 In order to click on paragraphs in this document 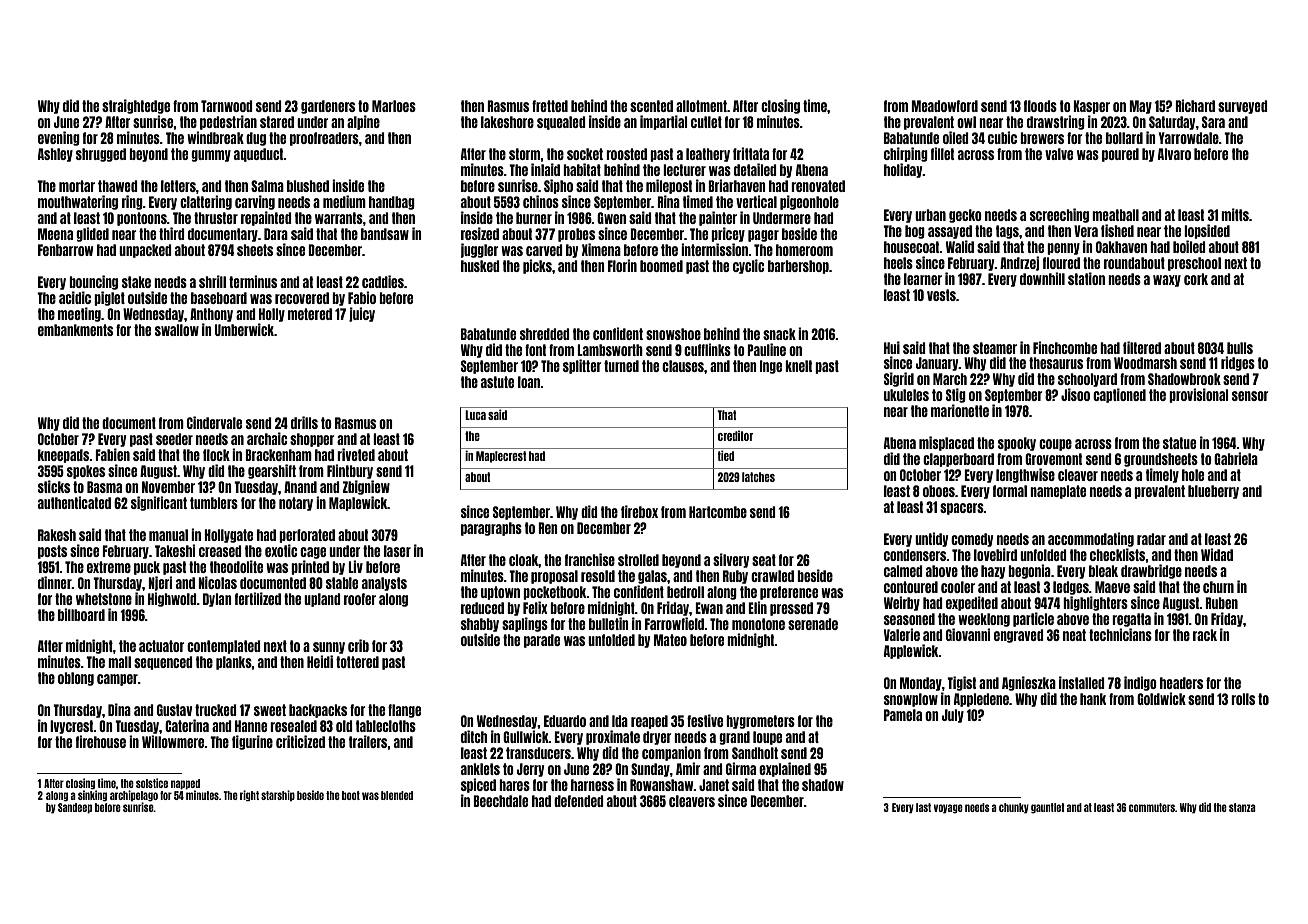, I will do `click(491, 529)`.
